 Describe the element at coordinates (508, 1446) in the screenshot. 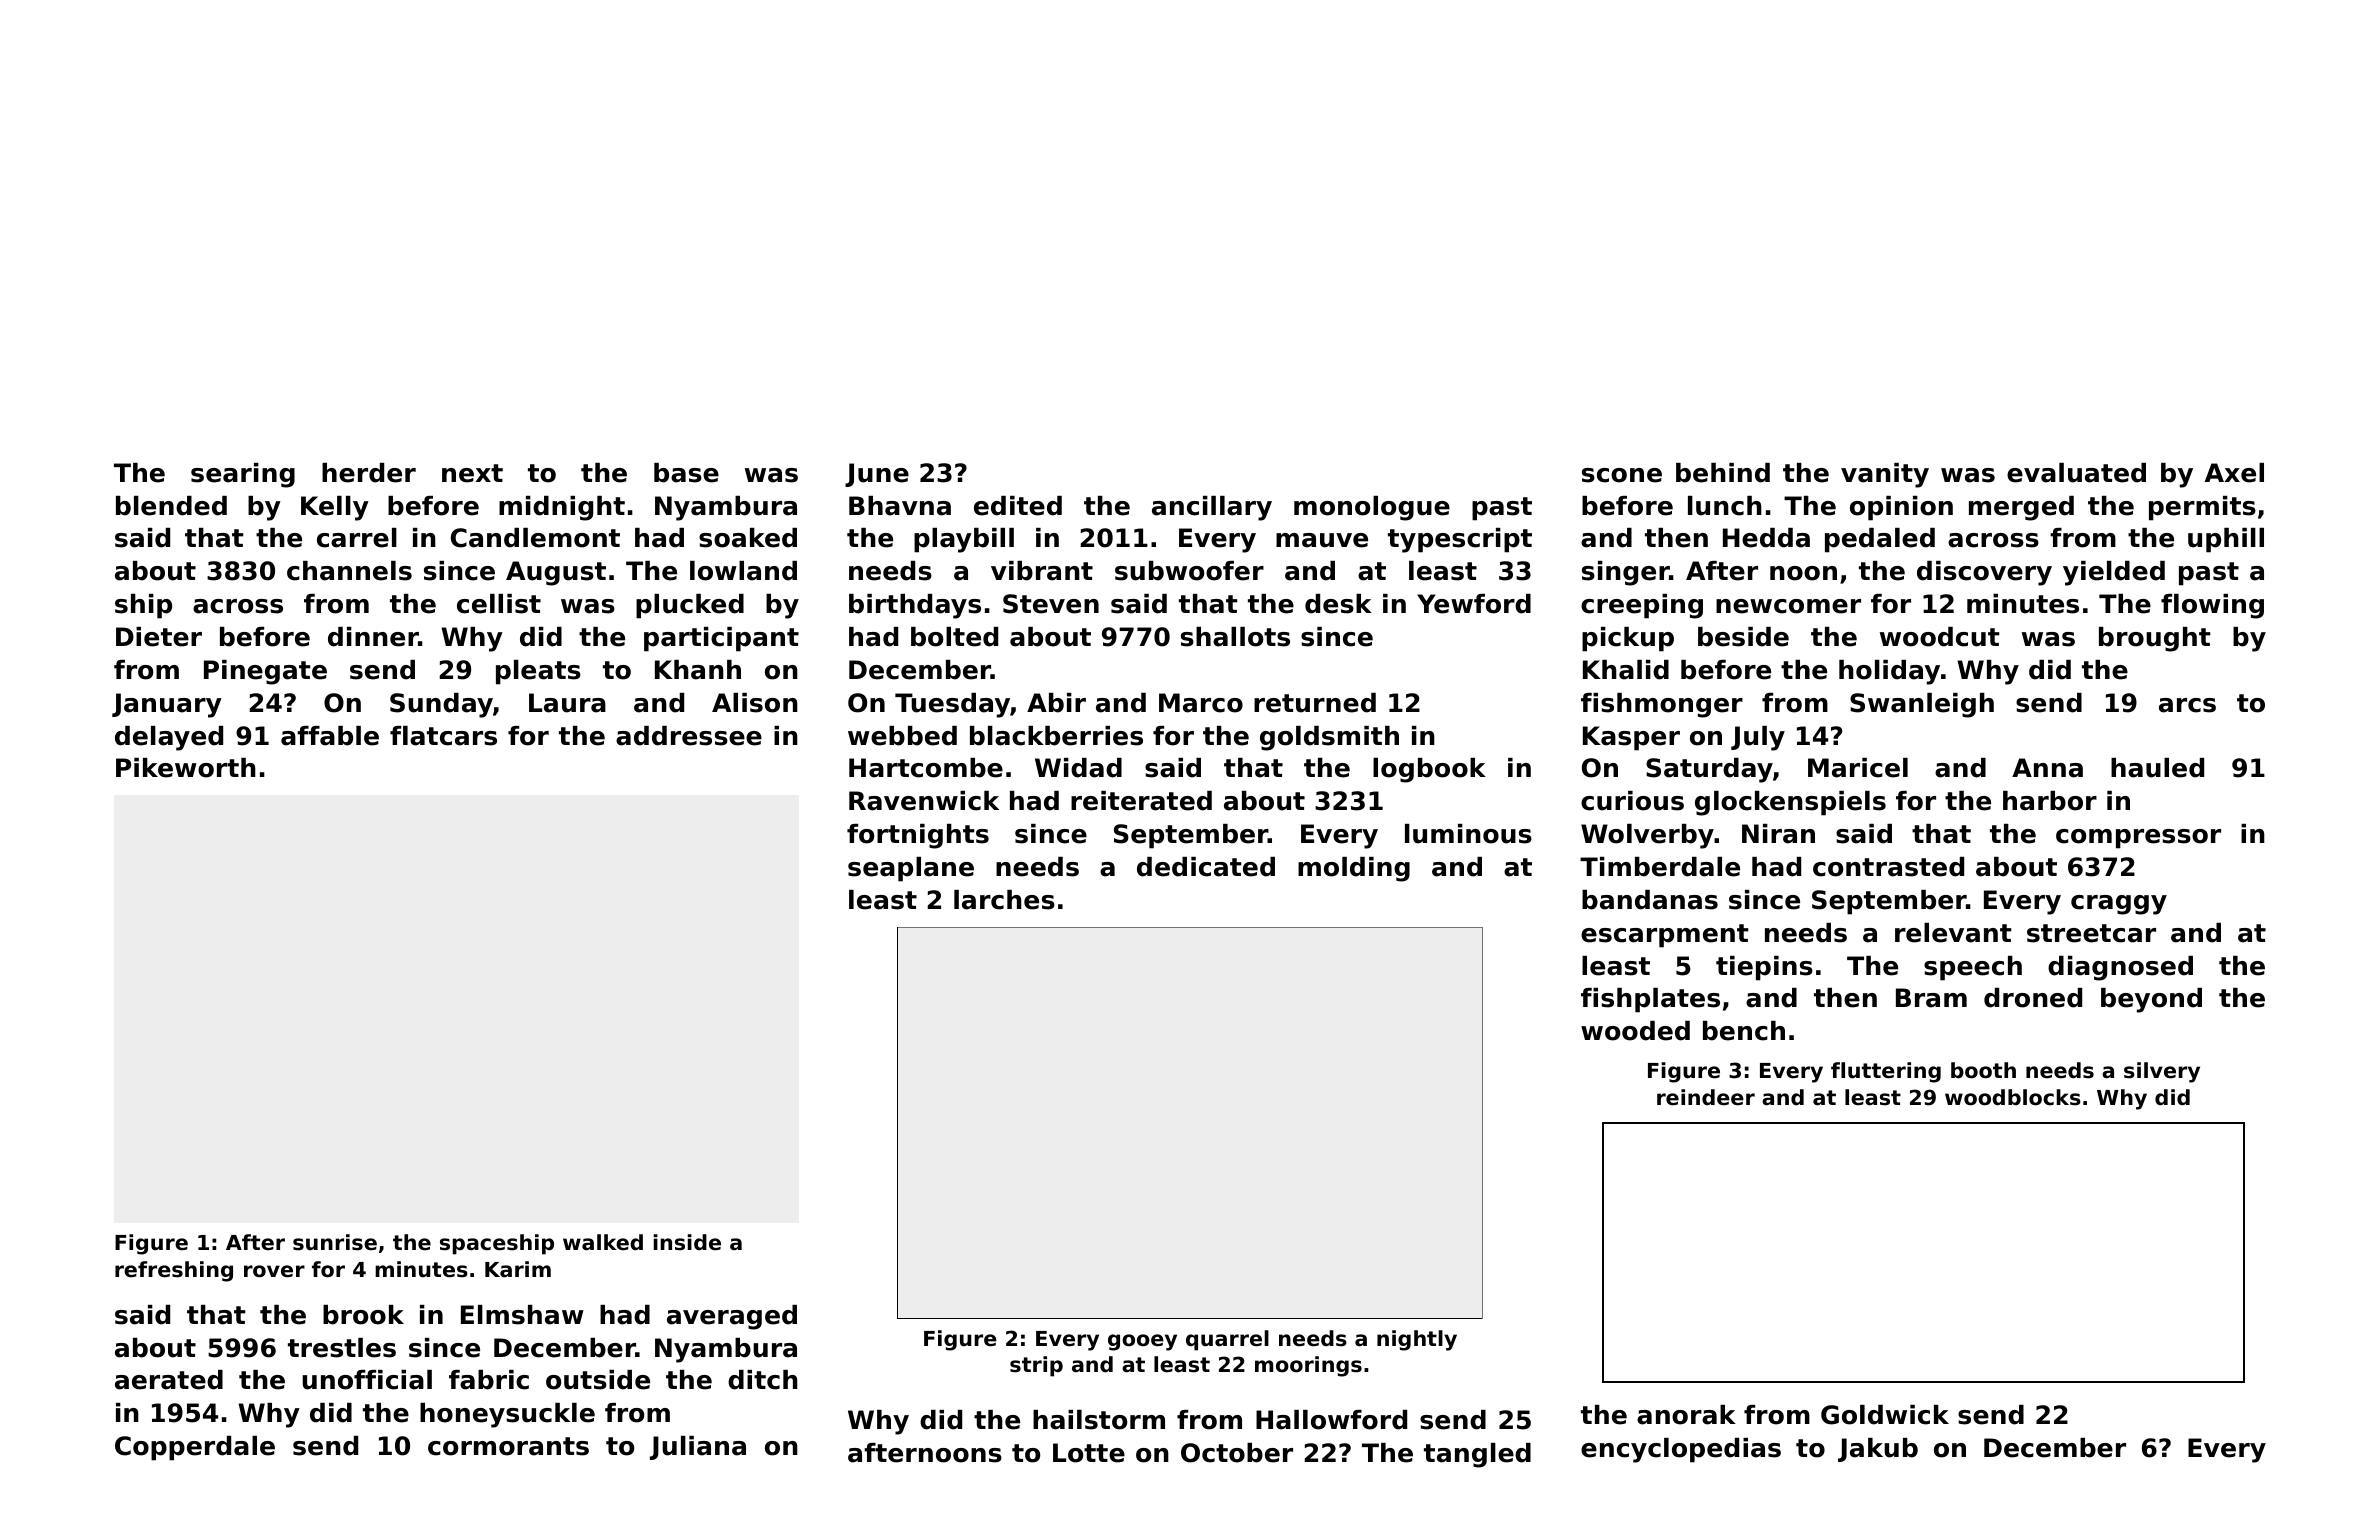

I see `cormorants` at that location.
